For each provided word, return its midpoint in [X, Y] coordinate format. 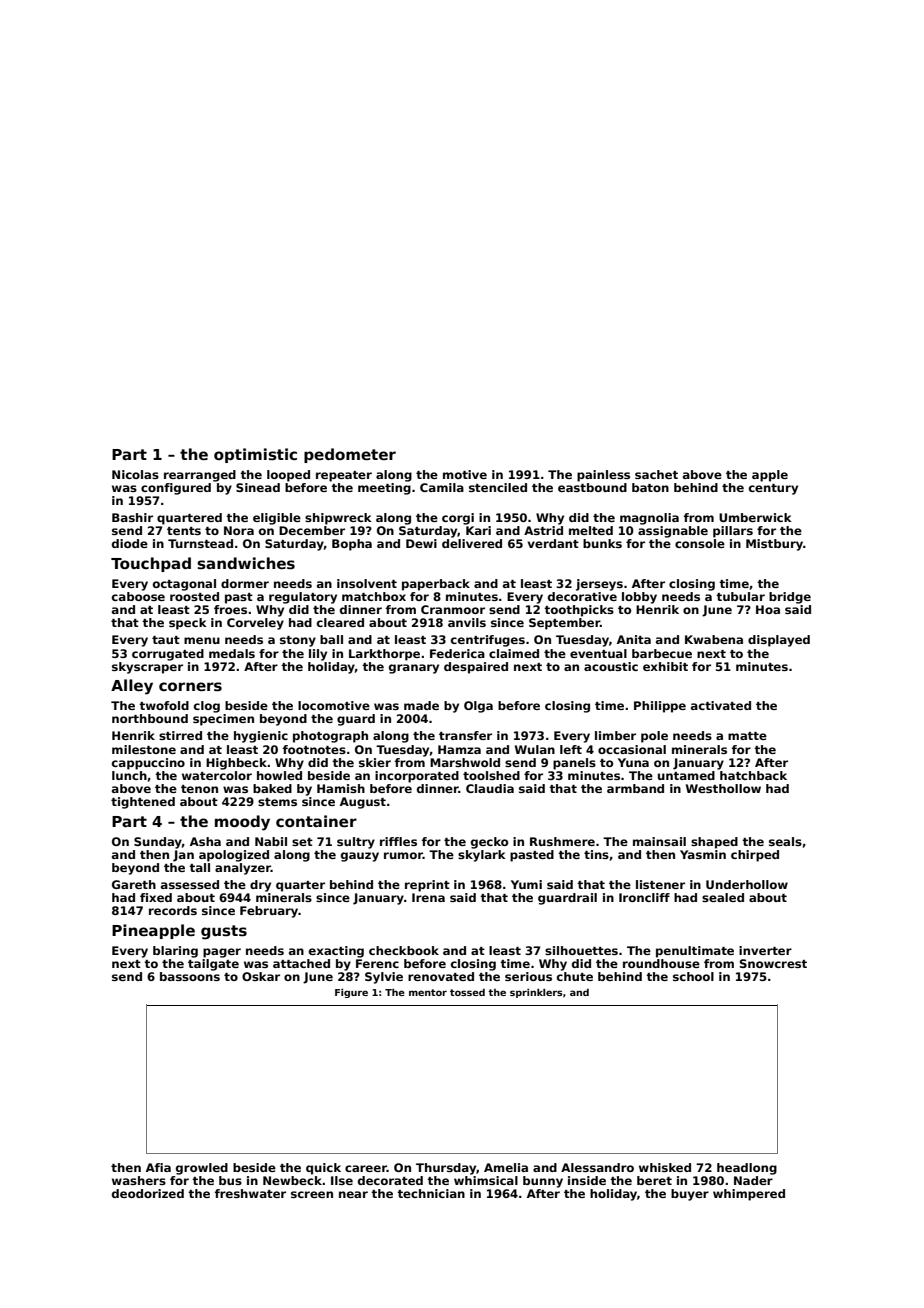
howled [279, 775]
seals [785, 841]
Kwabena [714, 639]
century [773, 489]
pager [222, 953]
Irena [428, 897]
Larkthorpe [384, 655]
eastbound [592, 487]
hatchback [753, 775]
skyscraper [147, 668]
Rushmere [562, 841]
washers [139, 1180]
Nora [239, 530]
